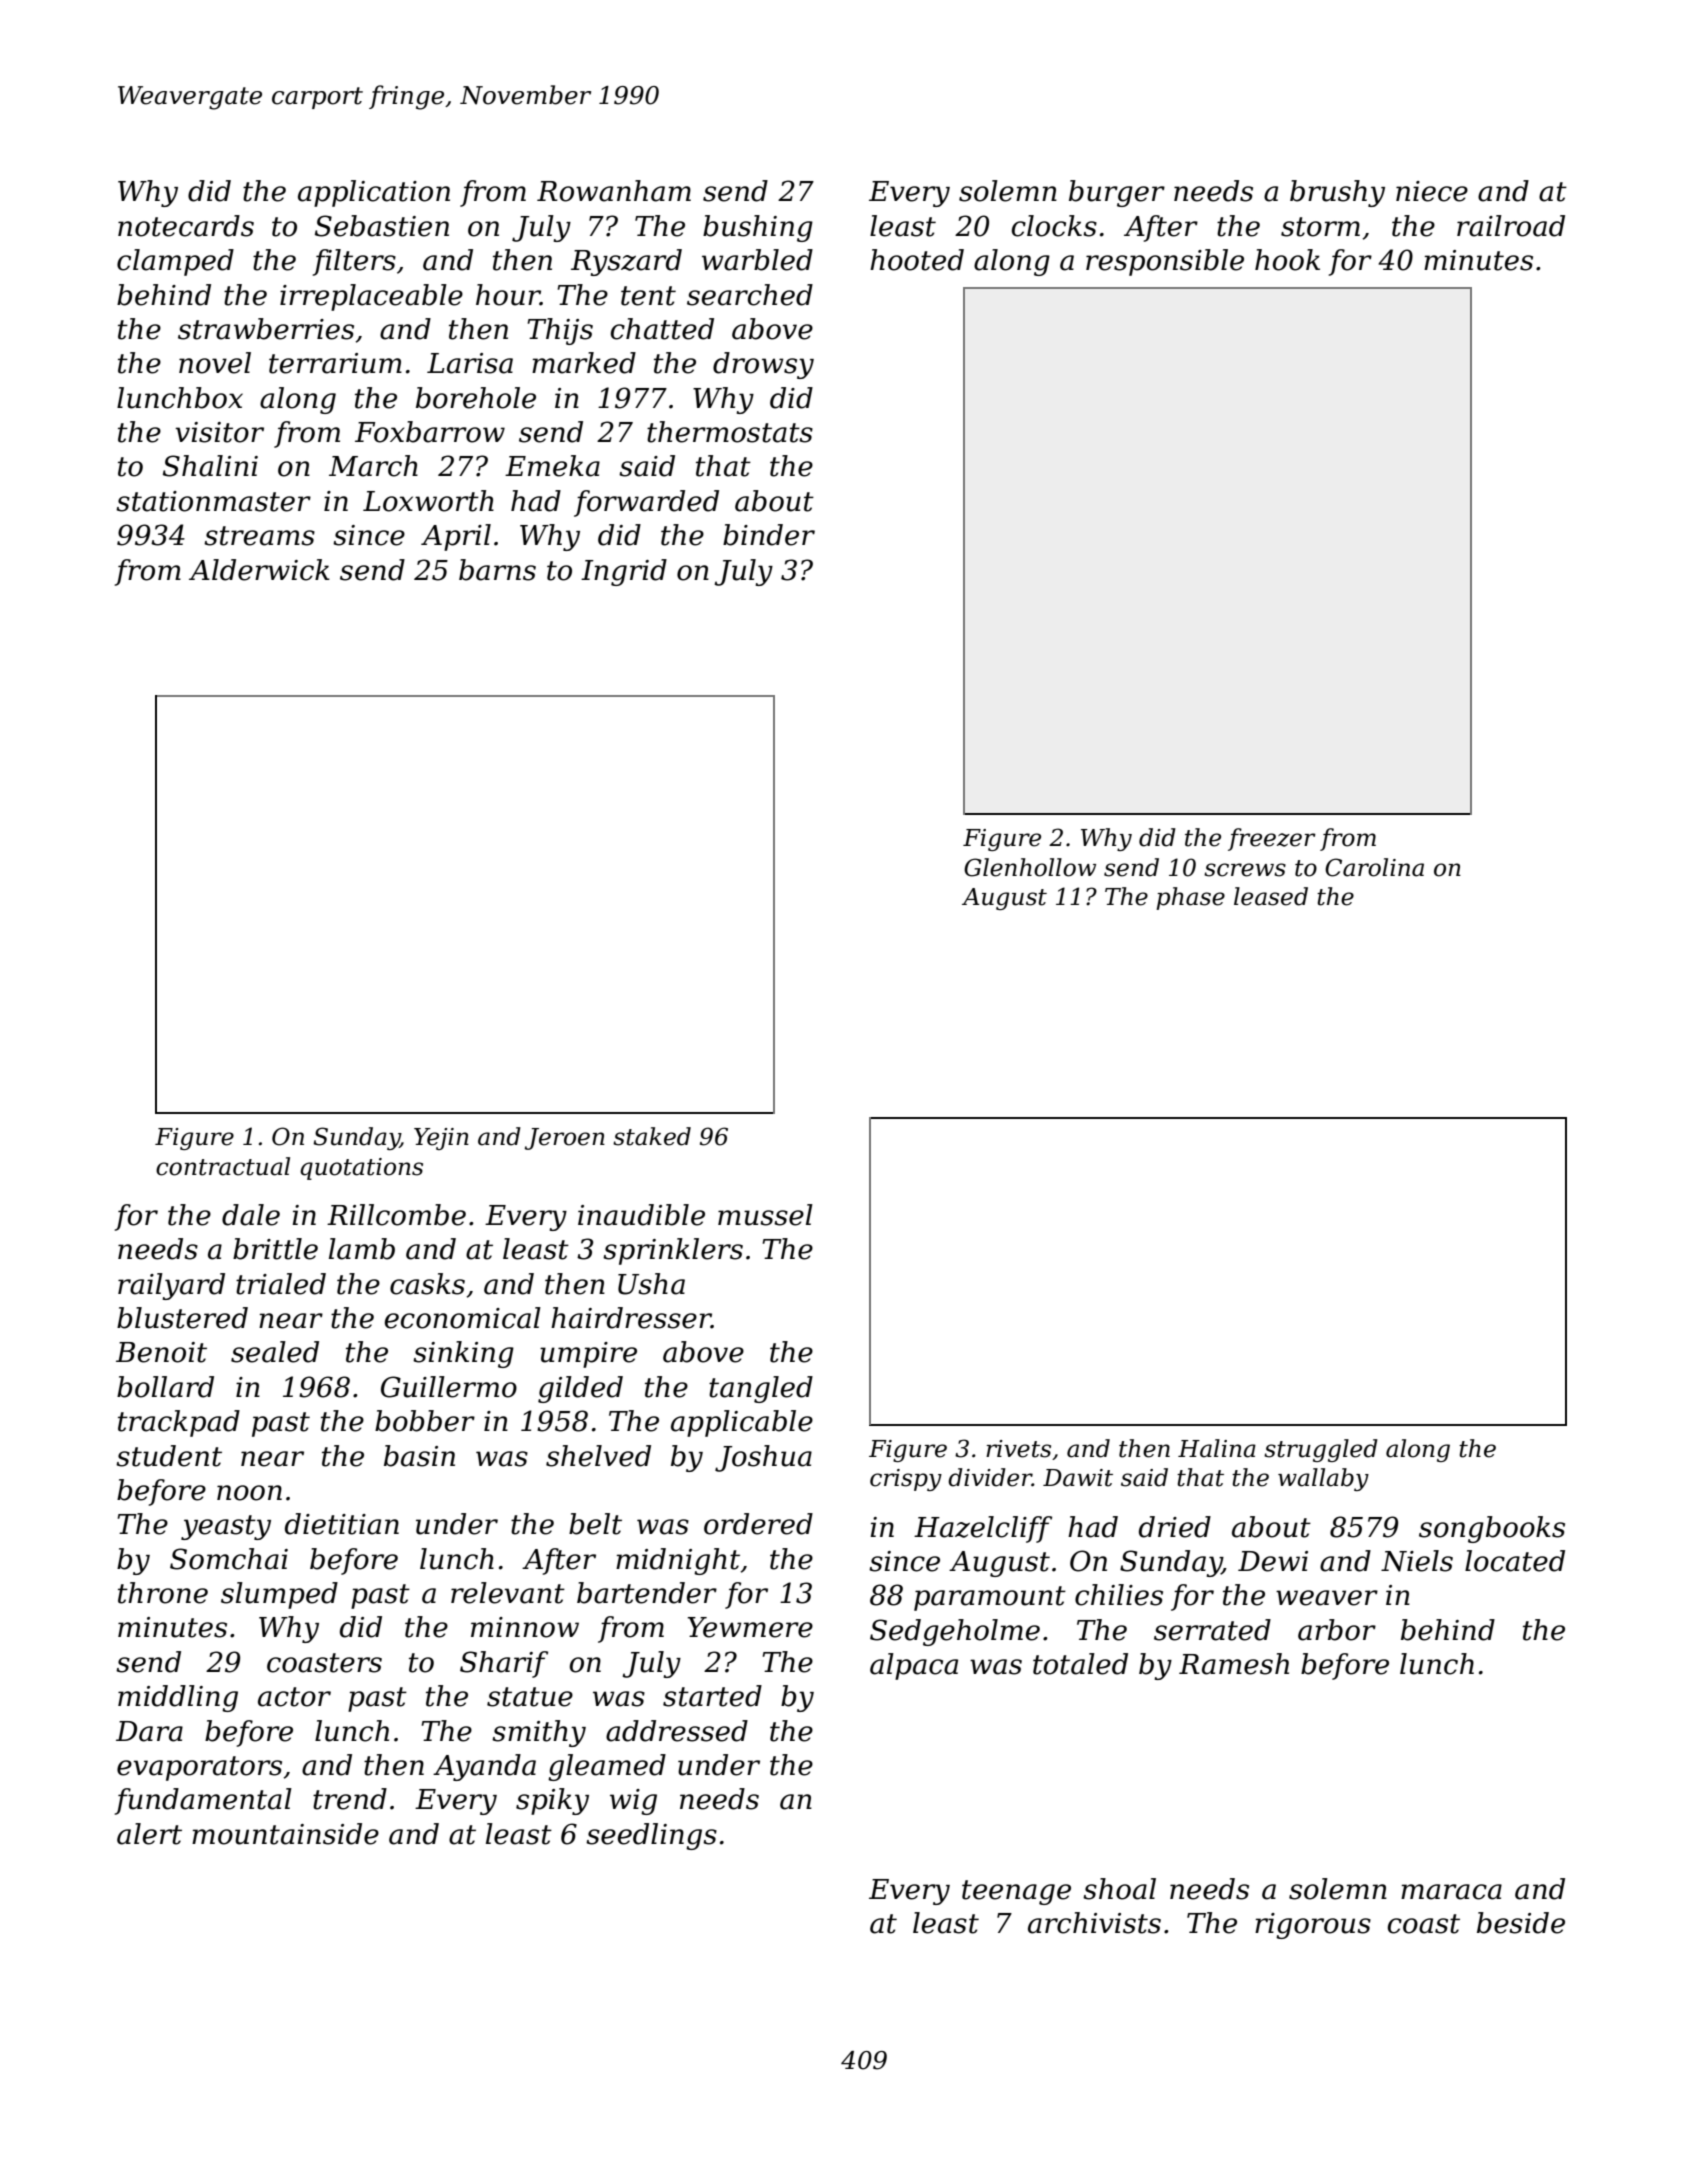  Describe the element at coordinates (765, 1215) in the screenshot. I see `mussel` at that location.
